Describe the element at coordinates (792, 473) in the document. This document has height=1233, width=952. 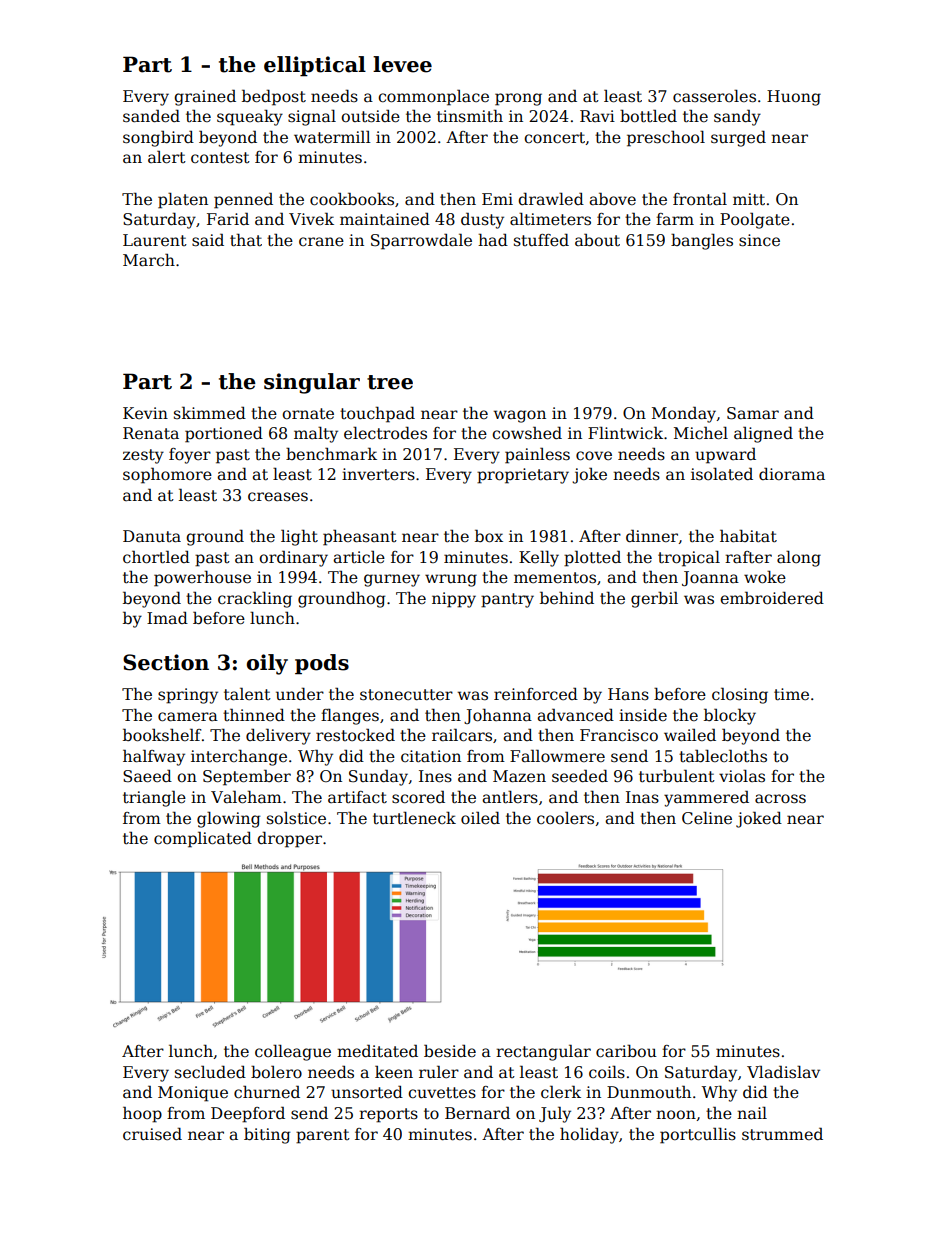
I see `diorama` at that location.
